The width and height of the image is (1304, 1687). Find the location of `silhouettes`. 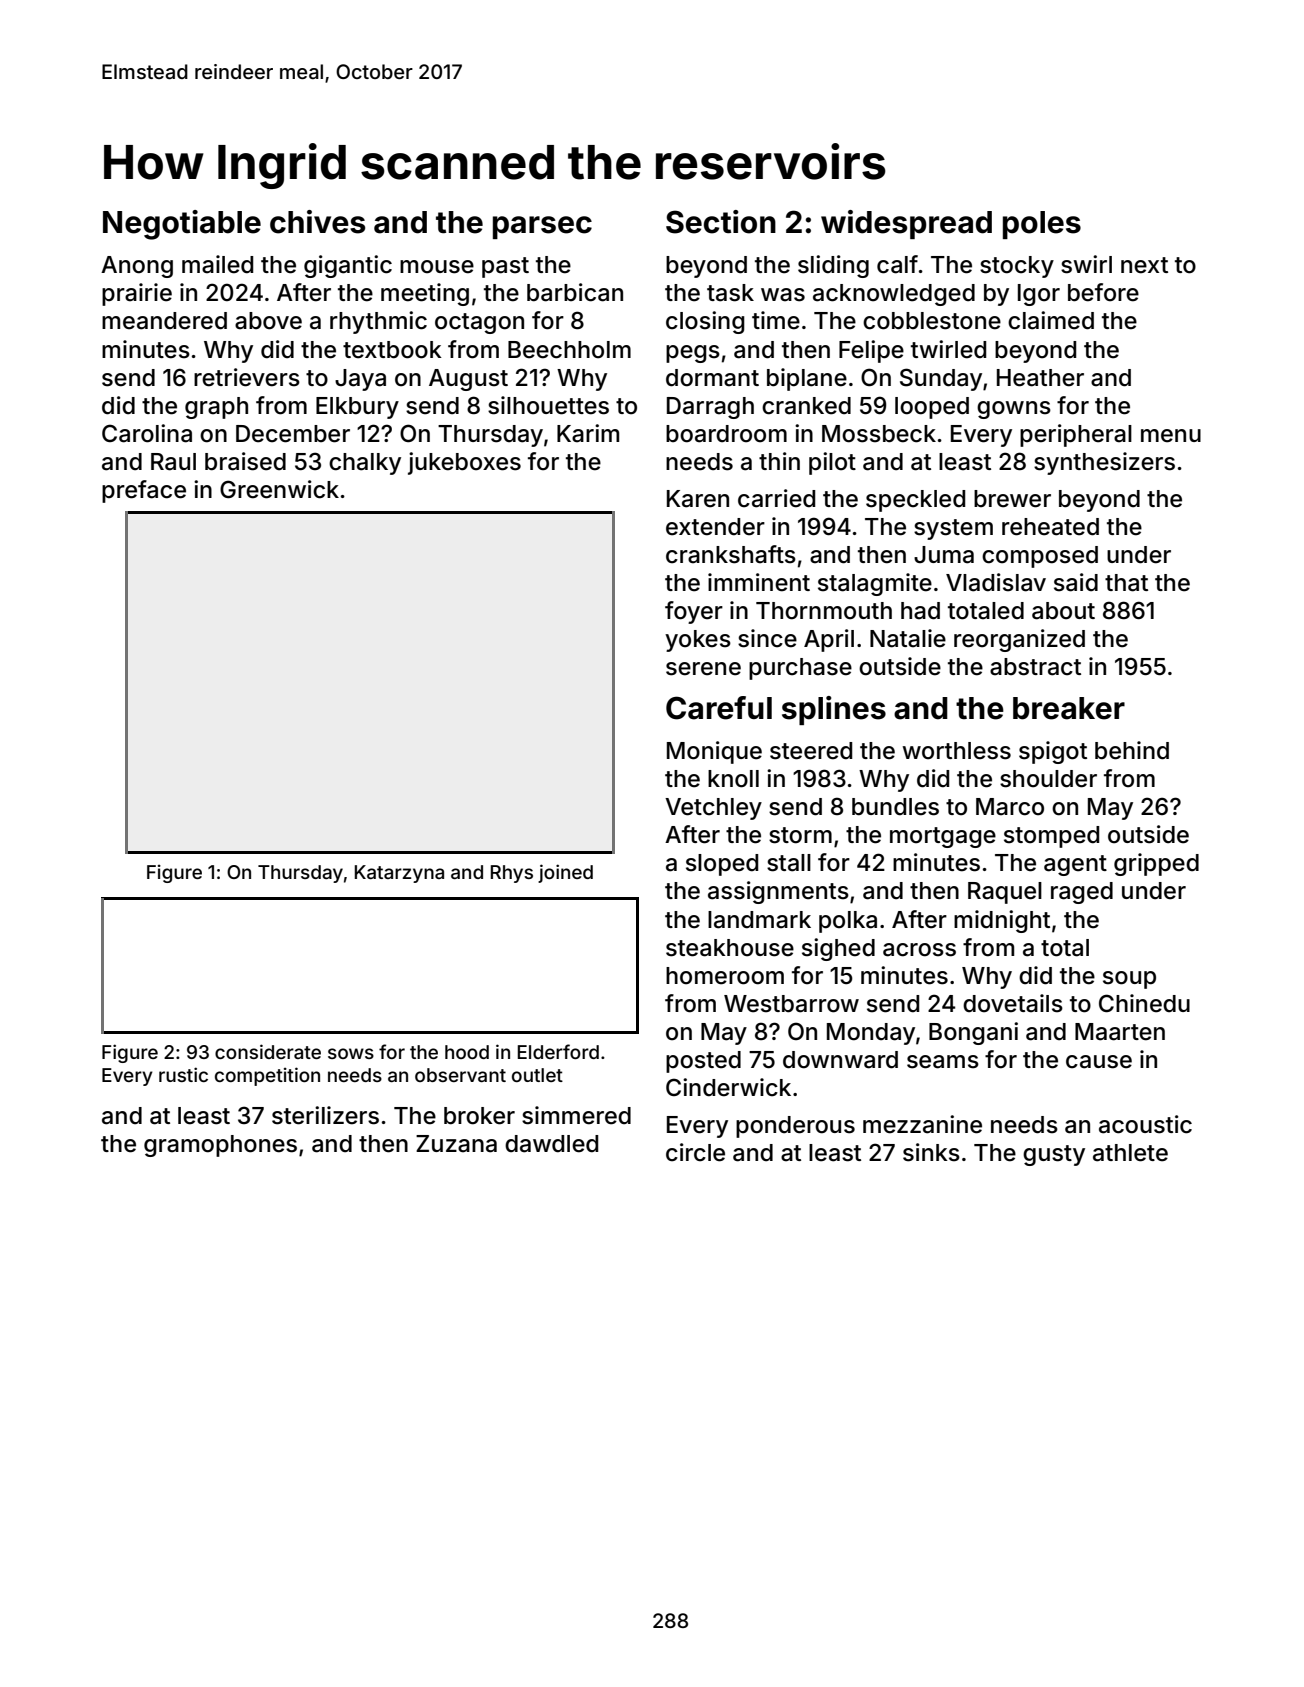

silhouettes is located at coordinates (548, 405).
